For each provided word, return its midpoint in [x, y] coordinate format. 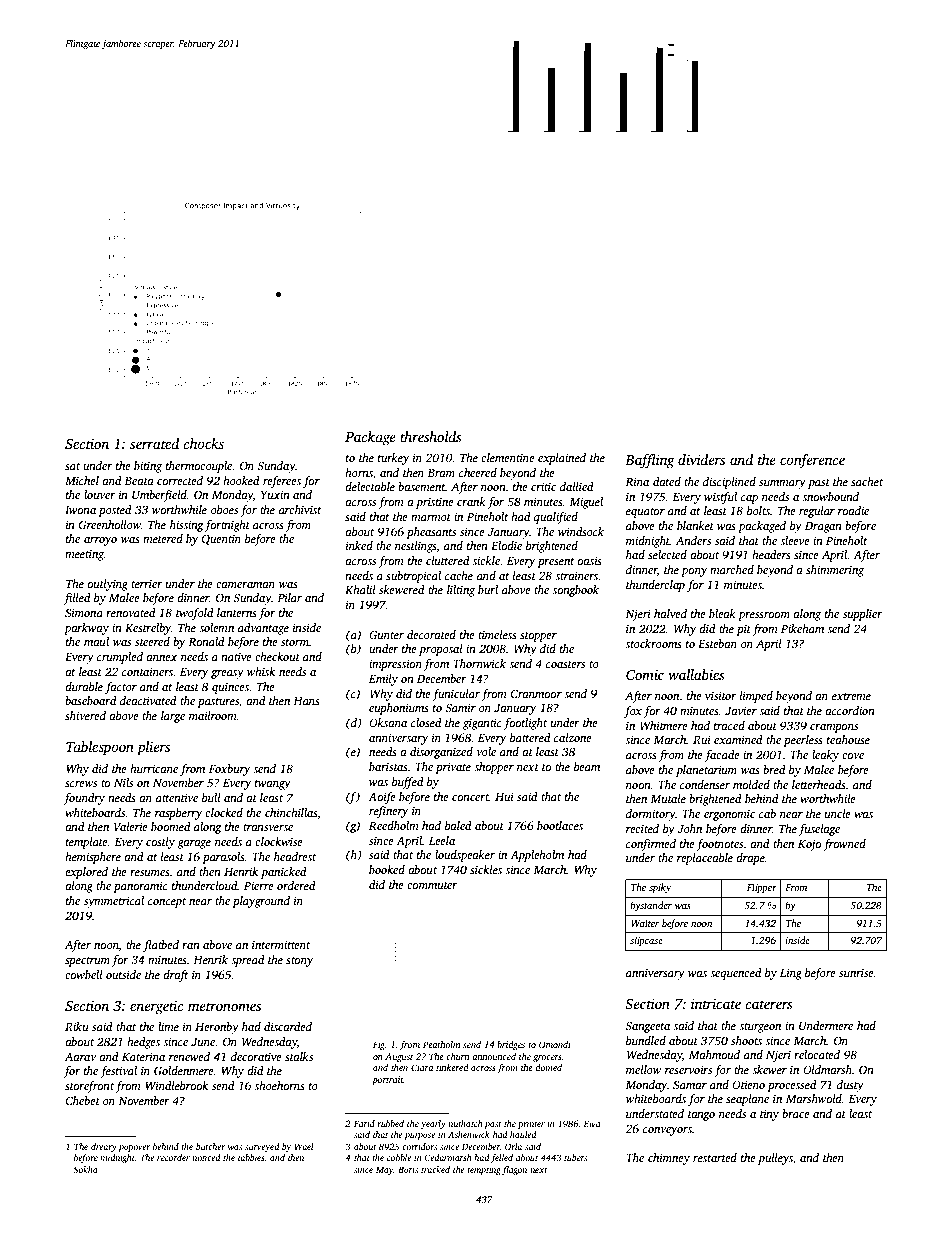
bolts [758, 510]
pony [694, 572]
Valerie [131, 826]
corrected [180, 480]
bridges [511, 1045]
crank [471, 501]
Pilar [289, 597]
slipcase [646, 941]
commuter [432, 885]
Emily [383, 680]
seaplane [747, 1100]
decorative [256, 1056]
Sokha [85, 1169]
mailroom [213, 715]
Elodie [506, 545]
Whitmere [664, 725]
